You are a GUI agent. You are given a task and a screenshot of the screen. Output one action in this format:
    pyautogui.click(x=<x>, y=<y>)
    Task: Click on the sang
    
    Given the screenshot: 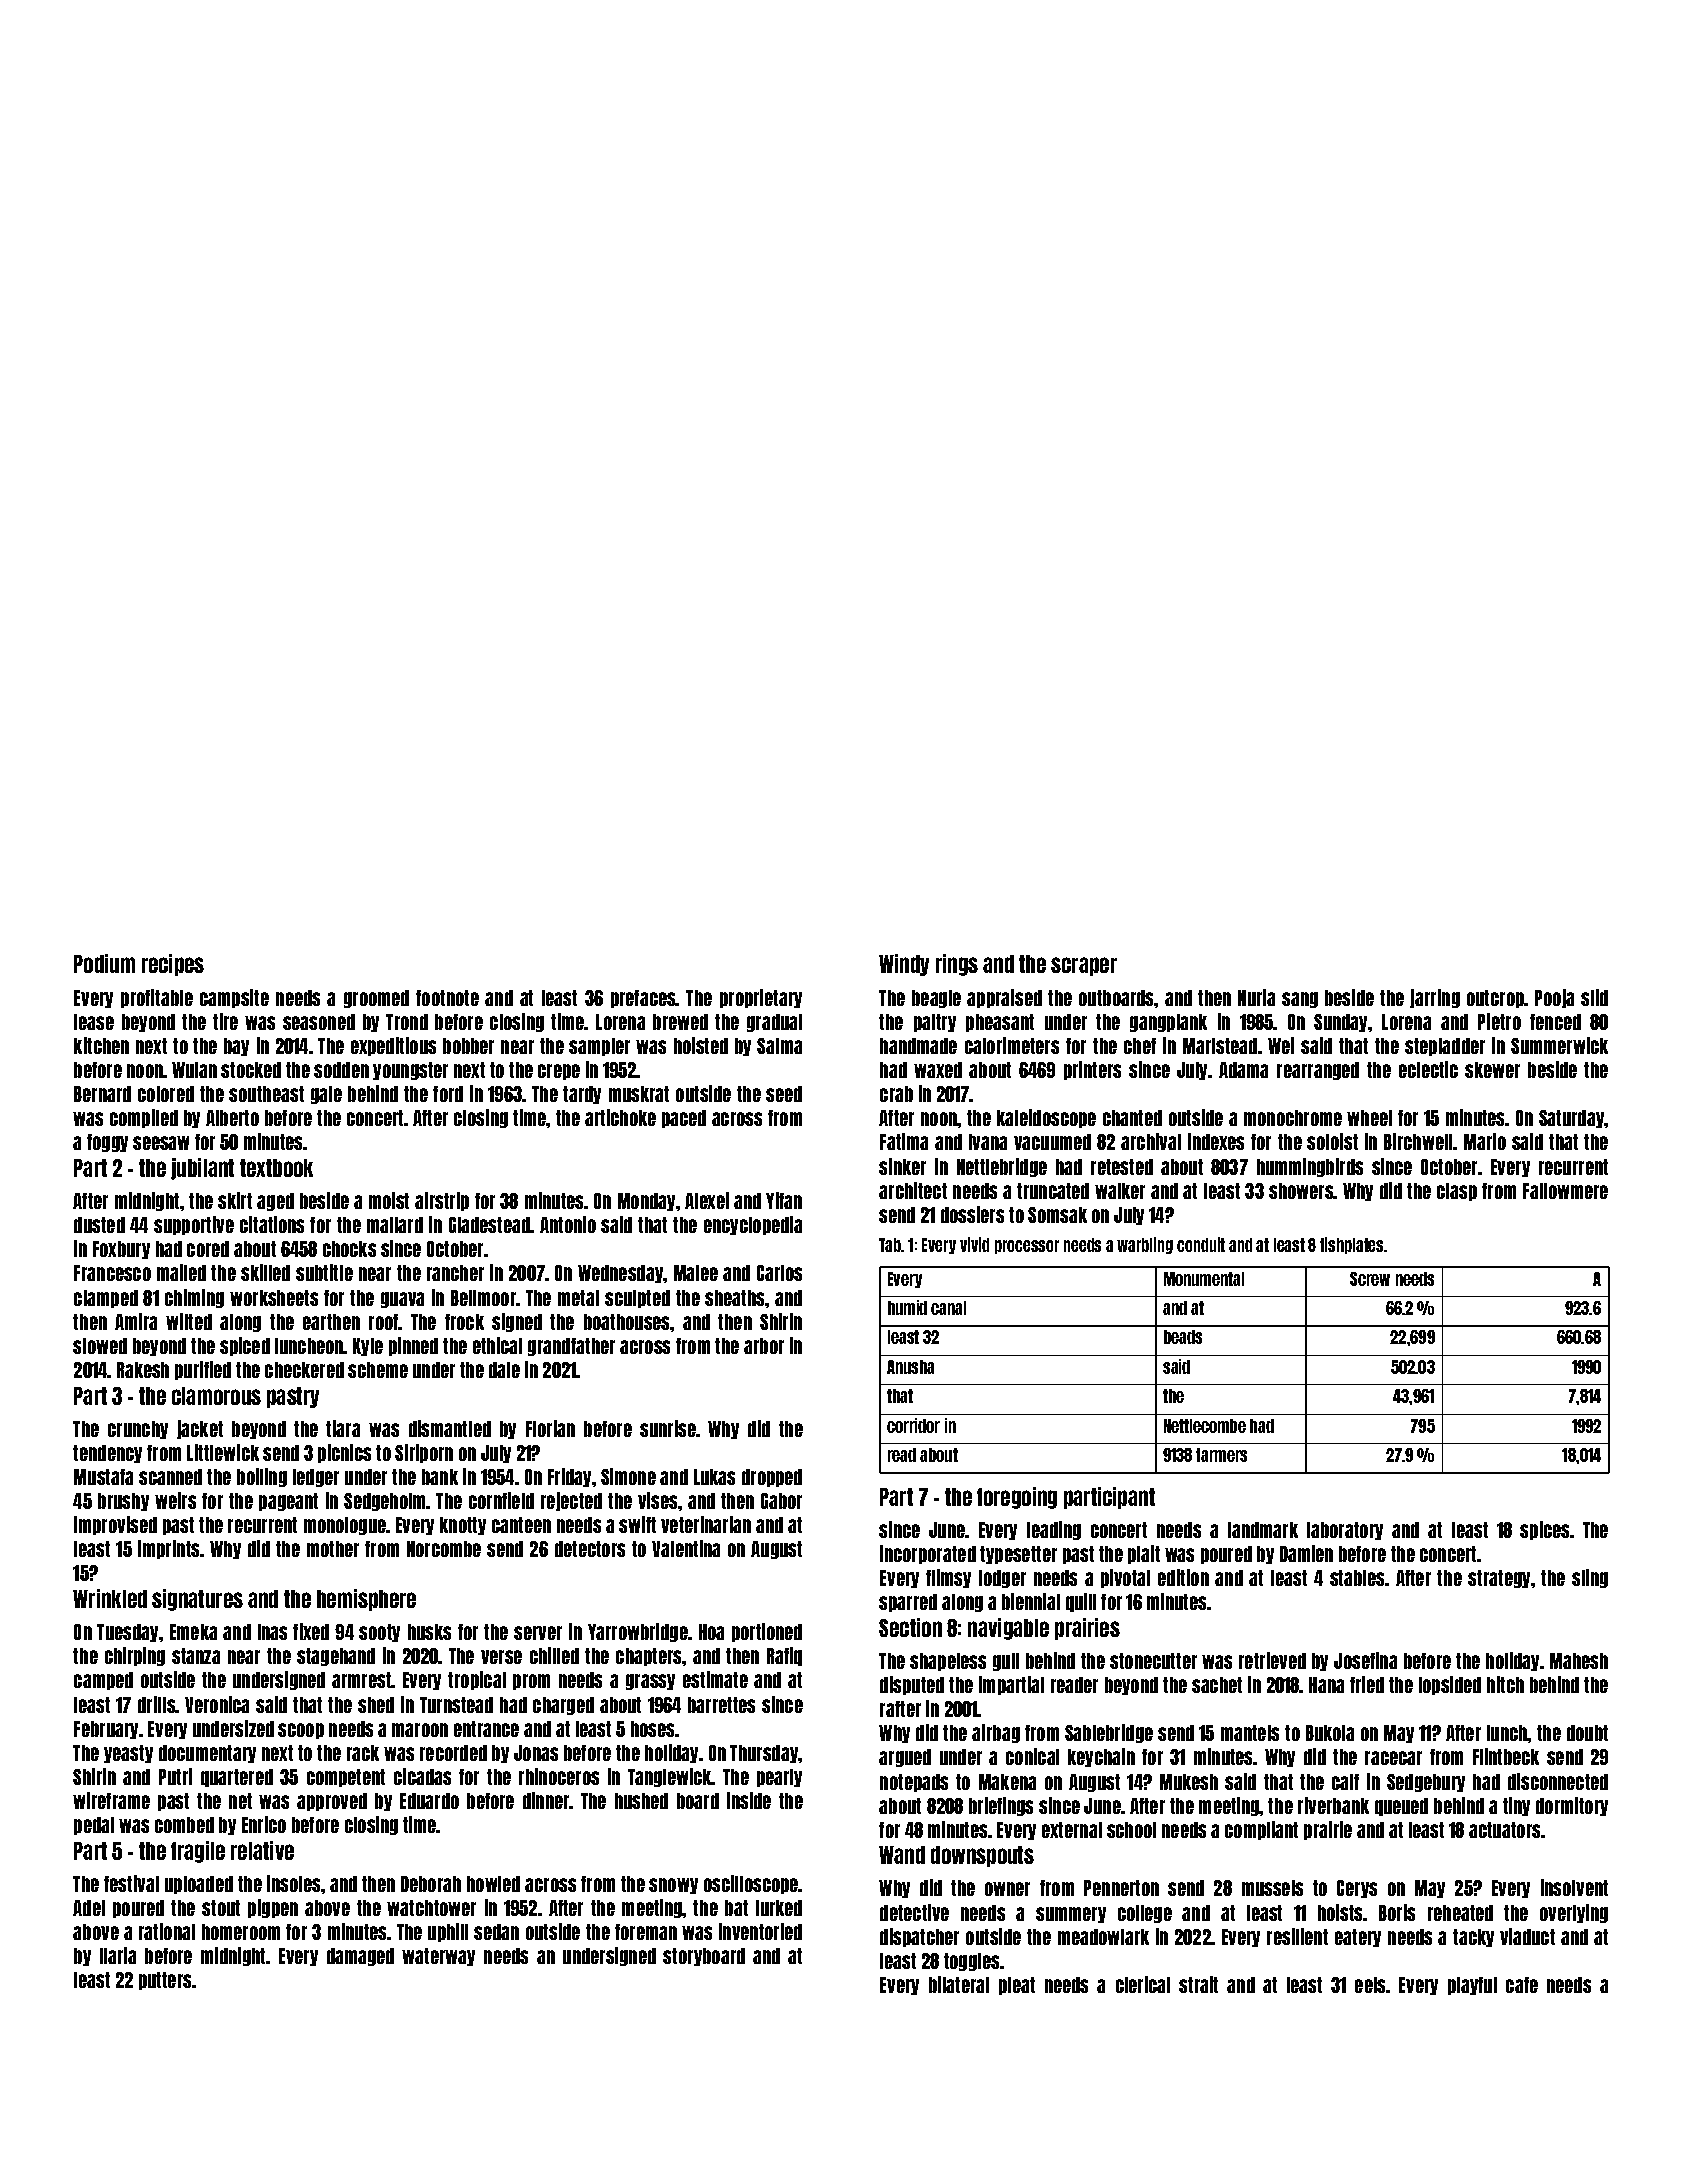 What is the action you would take?
    pyautogui.click(x=1300, y=1000)
